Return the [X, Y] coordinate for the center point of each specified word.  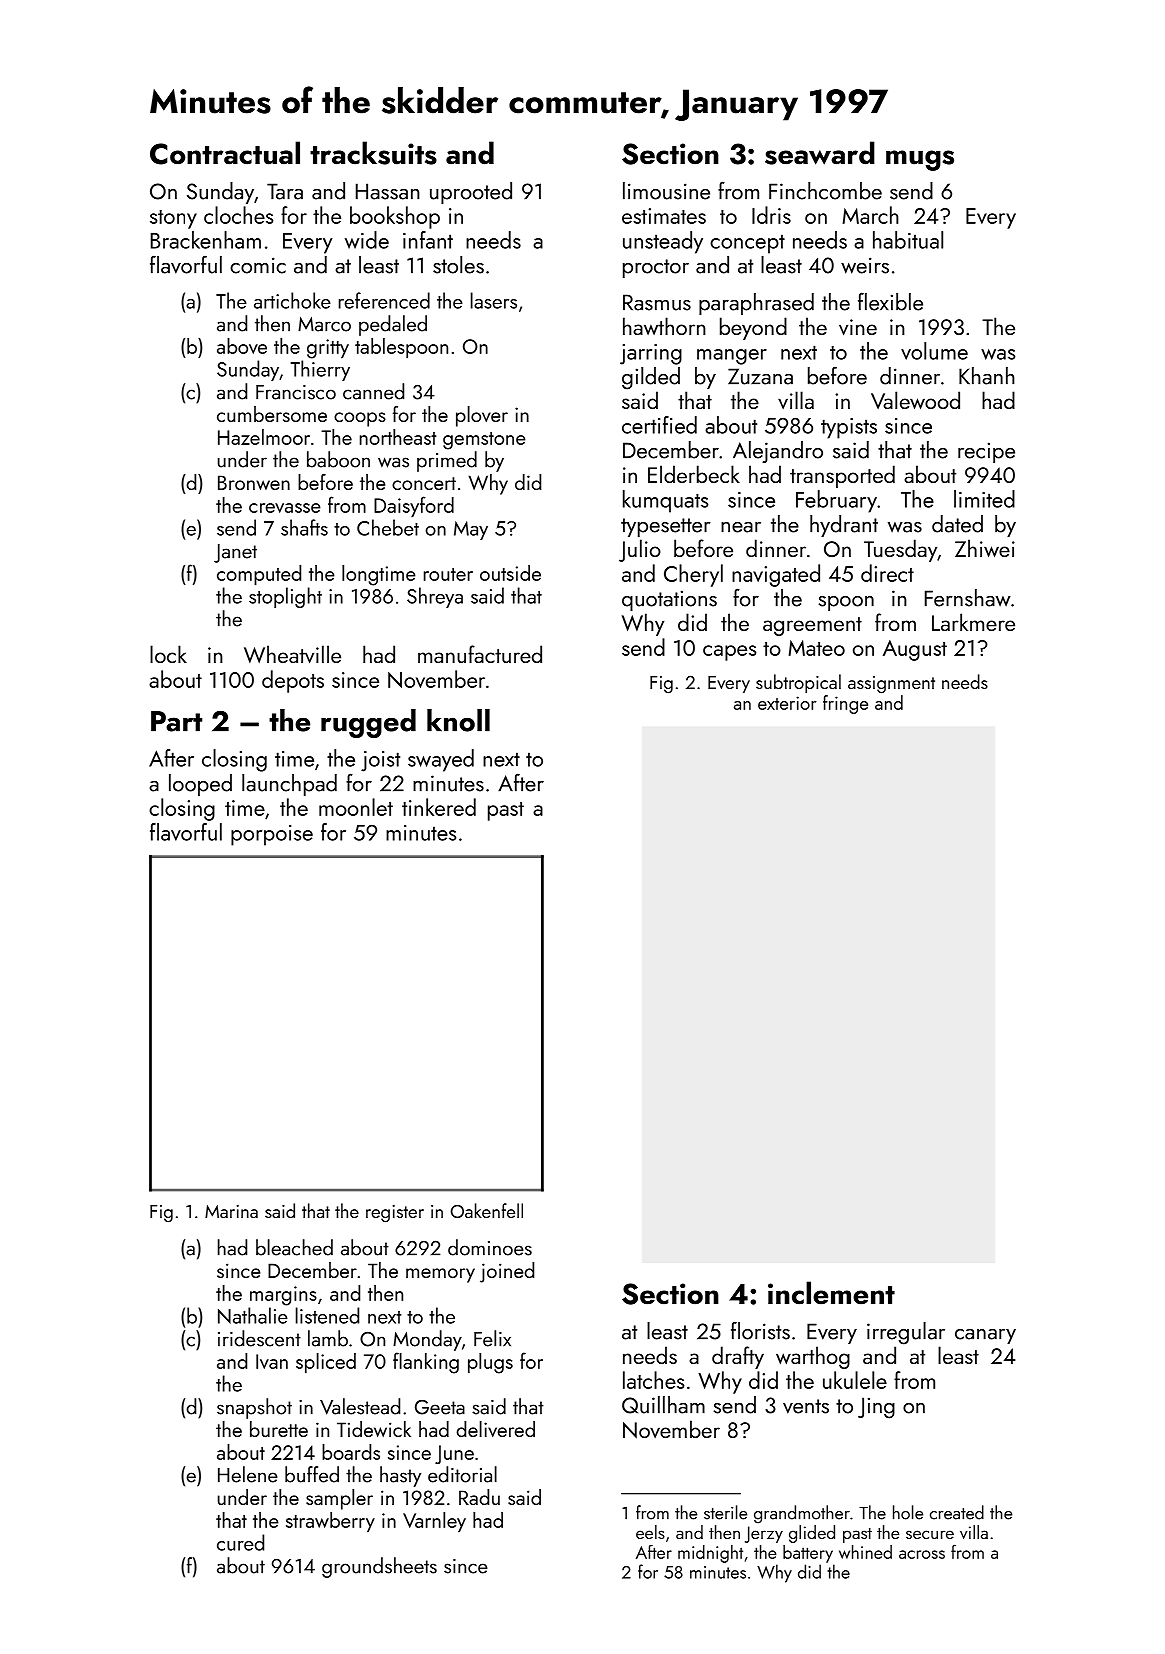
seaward [820, 153]
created [957, 1512]
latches [653, 1380]
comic [258, 265]
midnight [710, 1554]
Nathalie [253, 1315]
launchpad [289, 785]
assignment [891, 685]
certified [659, 425]
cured [240, 1542]
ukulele [855, 1380]
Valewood [915, 400]
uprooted [471, 193]
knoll [458, 720]
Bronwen [254, 482]
